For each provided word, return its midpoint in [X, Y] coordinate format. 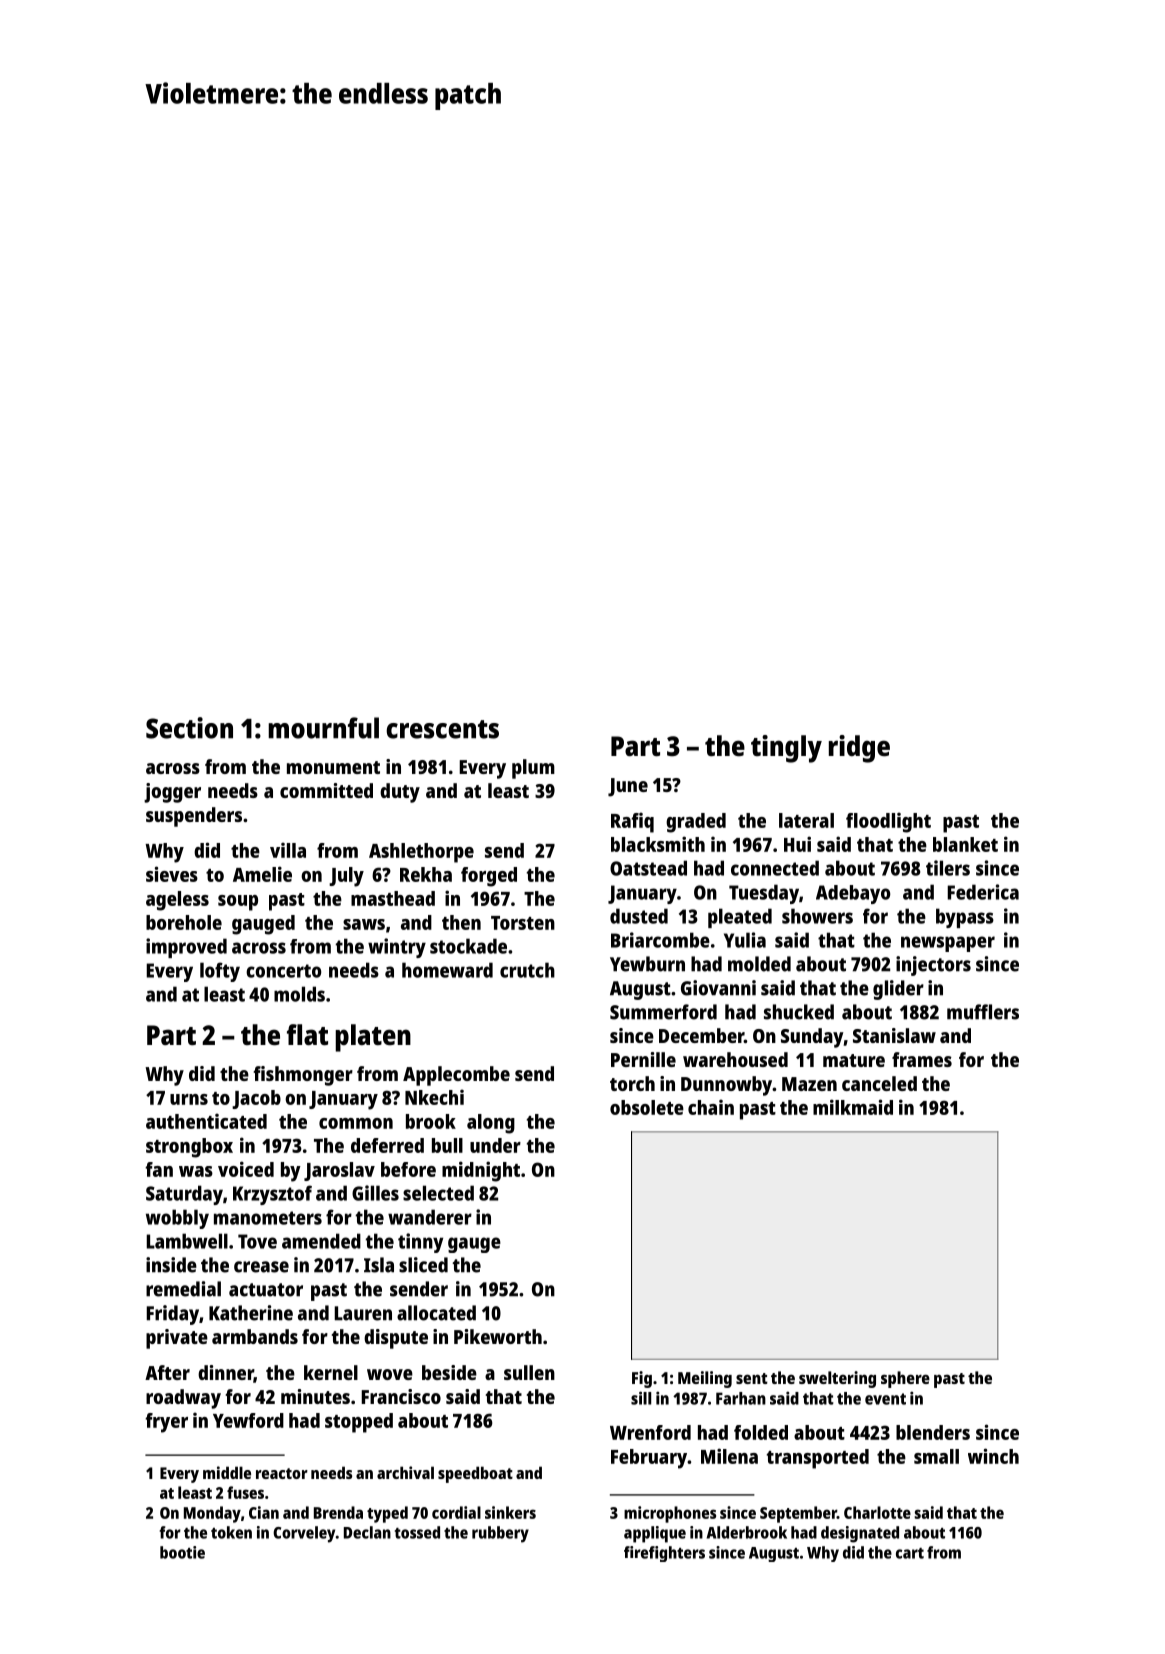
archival [405, 1472]
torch [632, 1083]
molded [759, 964]
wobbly [177, 1219]
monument [333, 767]
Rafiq [632, 822]
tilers [948, 868]
